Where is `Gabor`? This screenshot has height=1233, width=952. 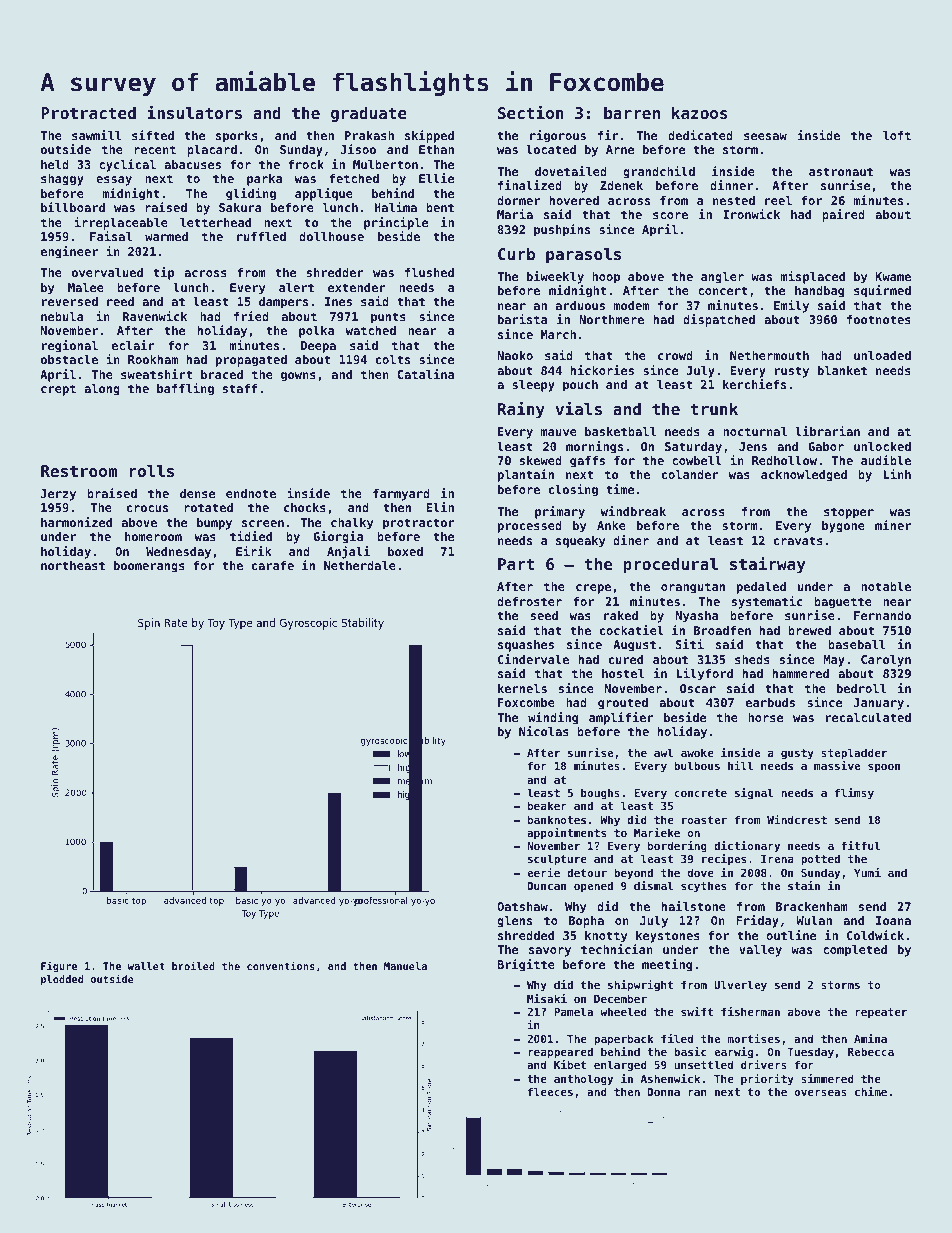 Gabor is located at coordinates (826, 446).
